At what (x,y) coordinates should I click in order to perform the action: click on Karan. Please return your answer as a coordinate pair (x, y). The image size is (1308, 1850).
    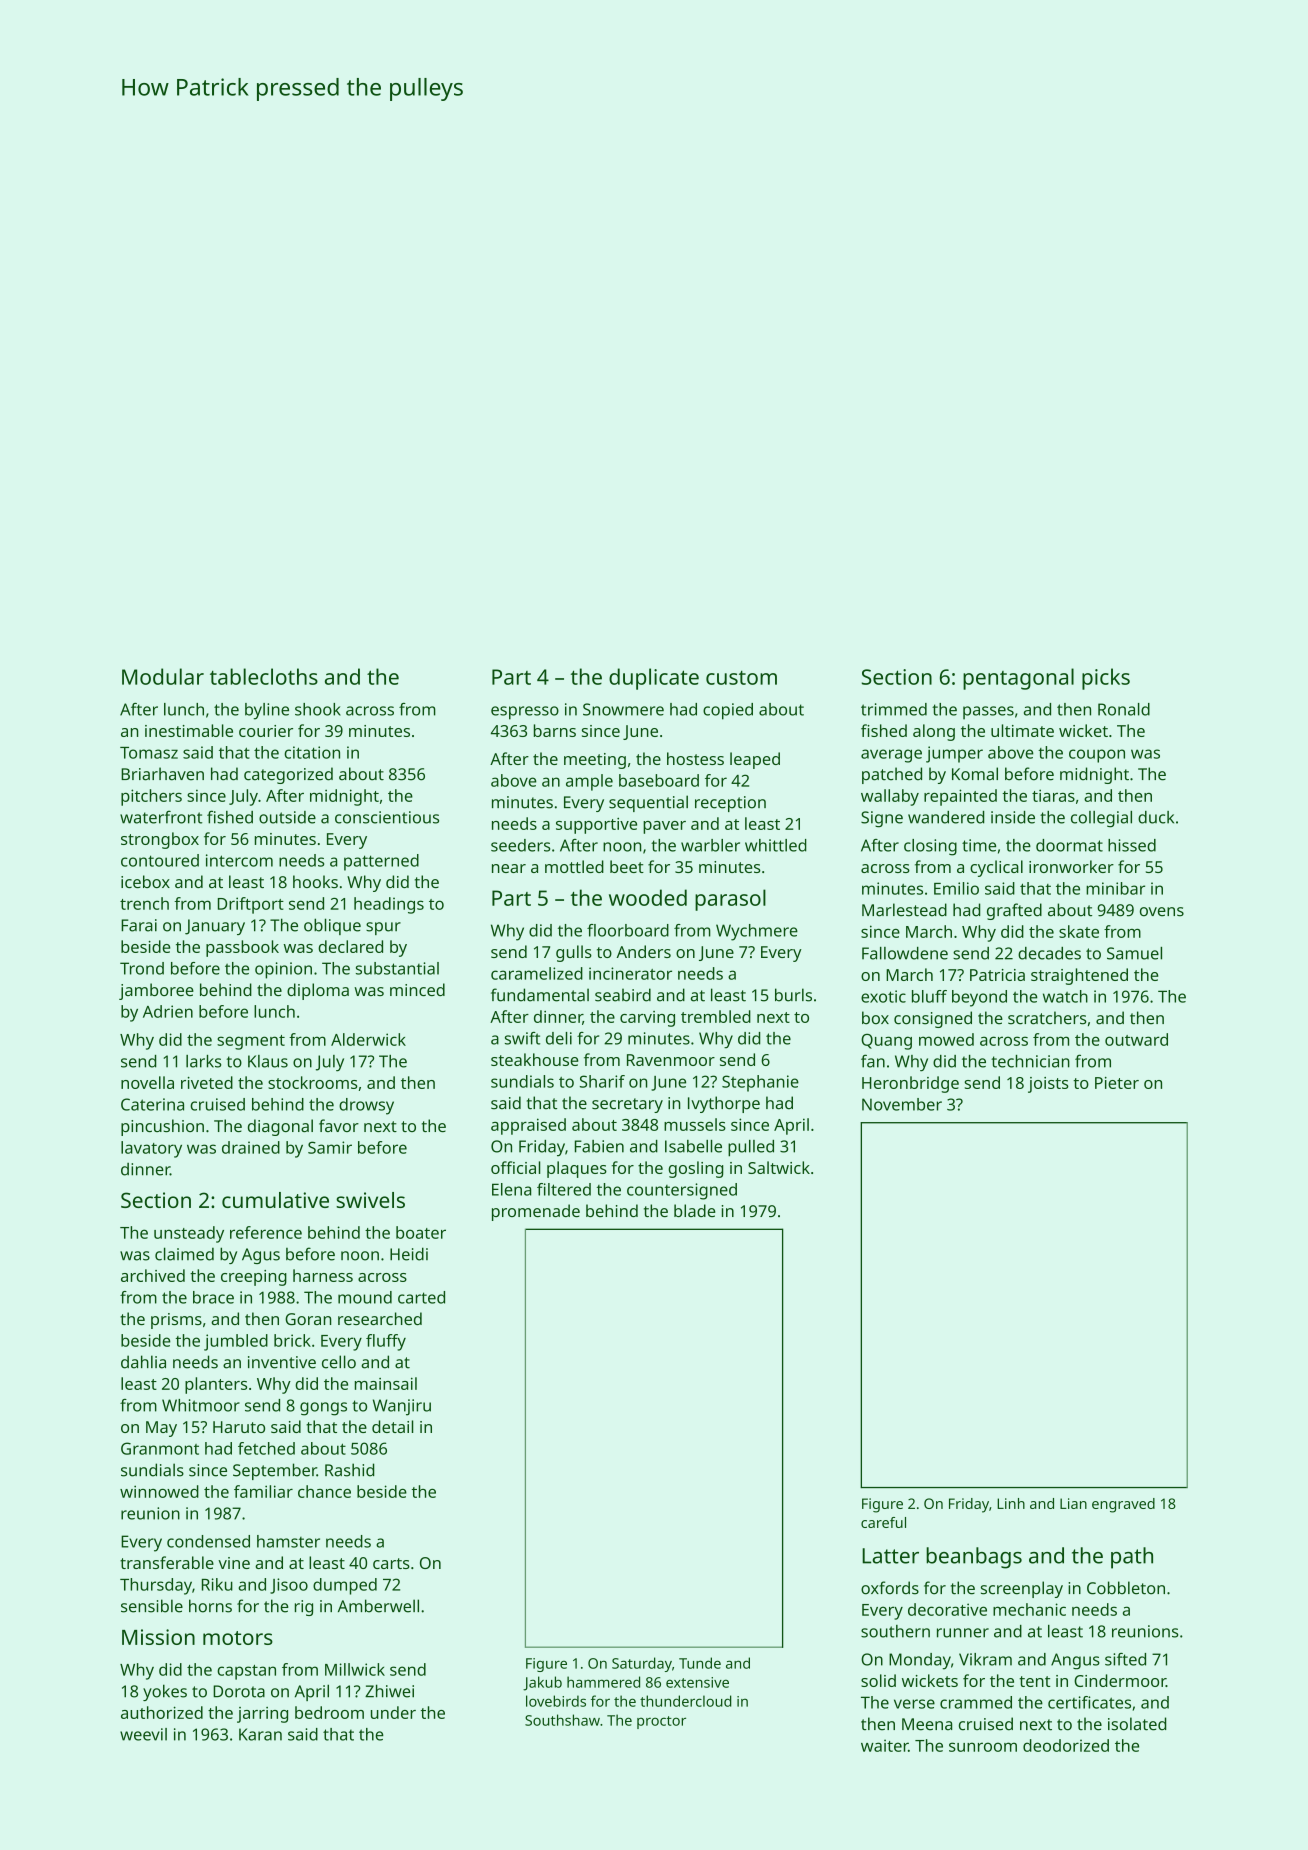
    Looking at the image, I should click on (260, 1734).
